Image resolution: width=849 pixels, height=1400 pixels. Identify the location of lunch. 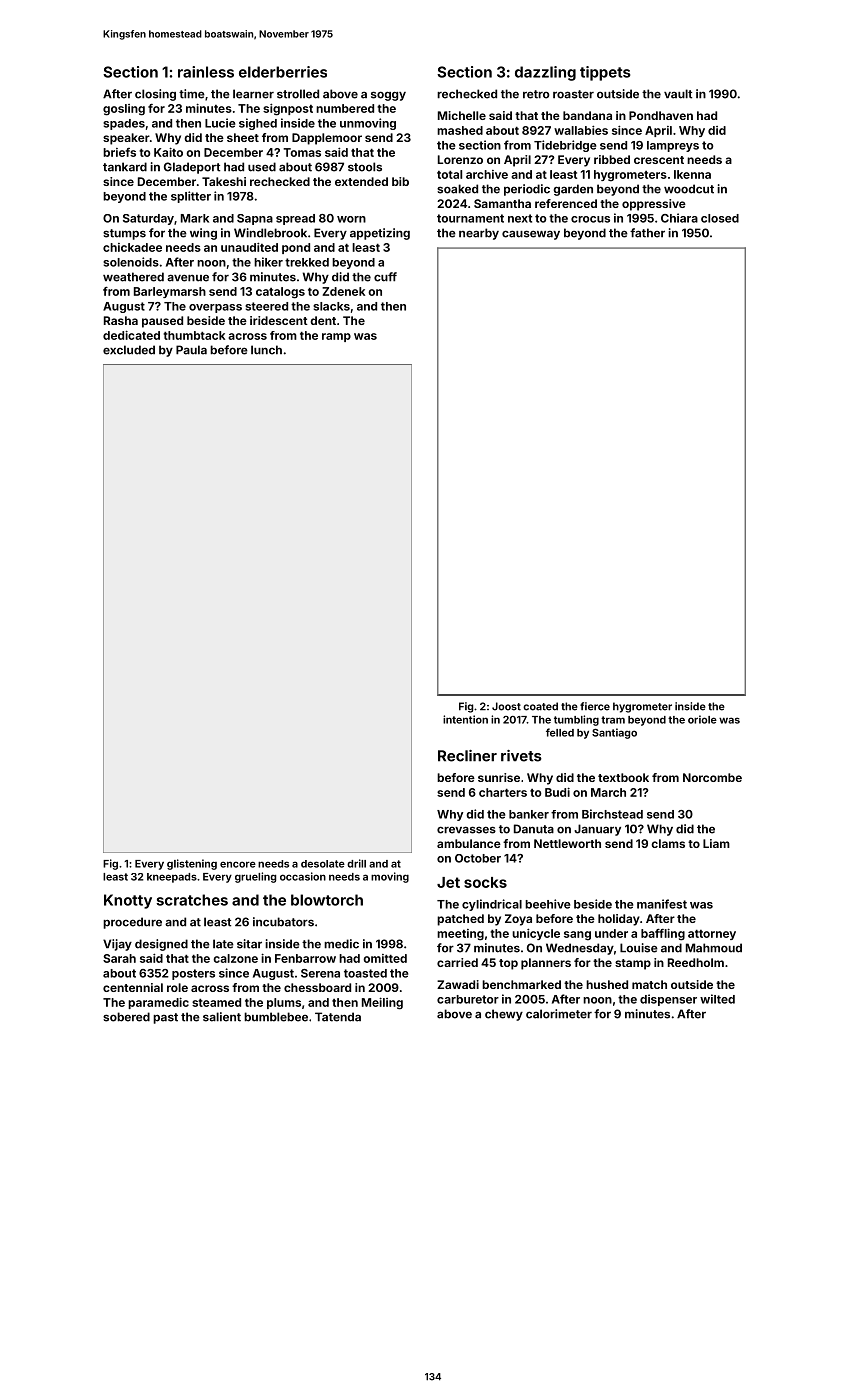
(266, 350).
